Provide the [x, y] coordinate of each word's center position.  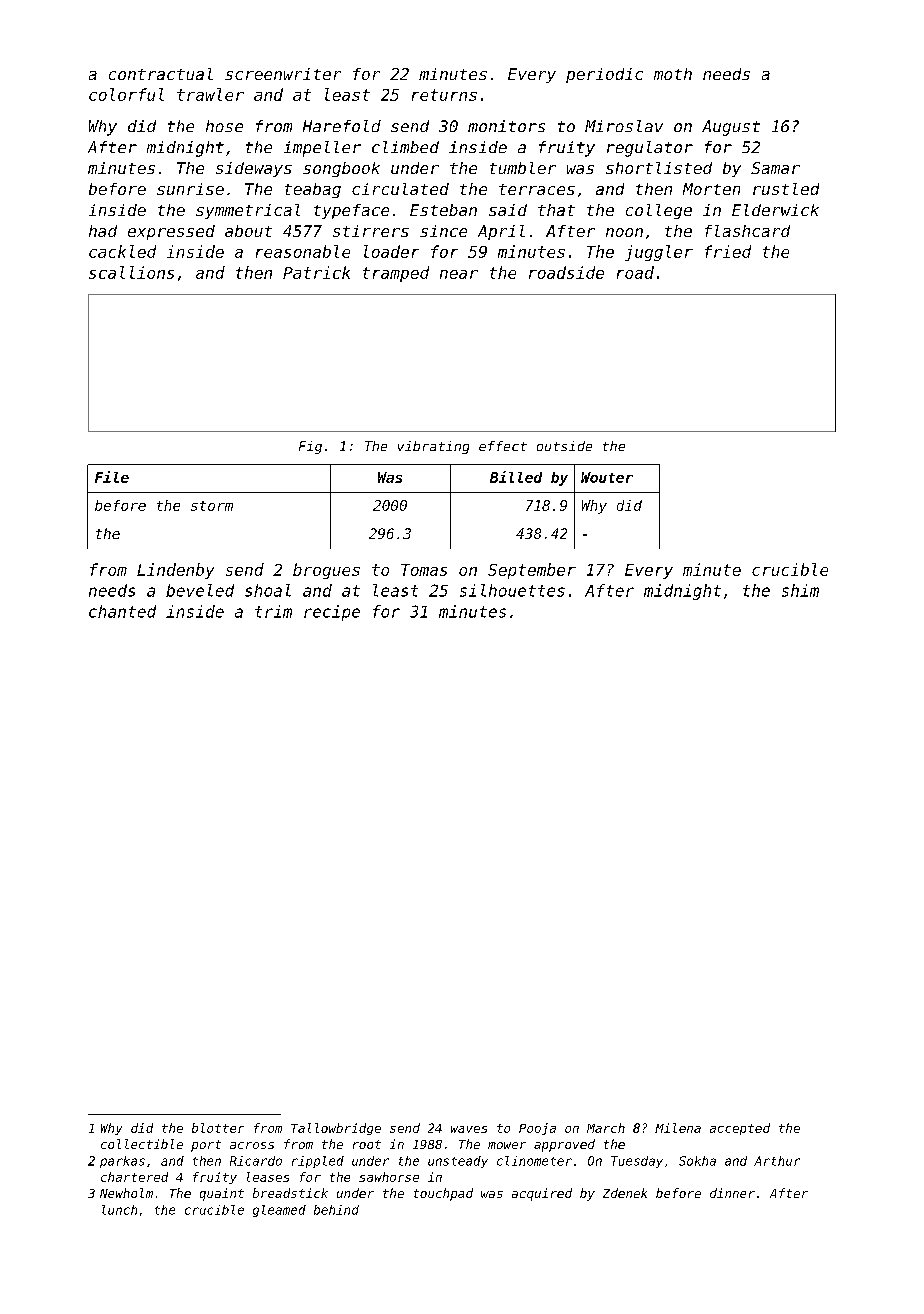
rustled [786, 189]
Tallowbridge [336, 1129]
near [459, 274]
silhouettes [512, 590]
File [112, 477]
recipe [332, 613]
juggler [659, 253]
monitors [506, 126]
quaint [222, 1194]
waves [469, 1129]
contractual [161, 74]
